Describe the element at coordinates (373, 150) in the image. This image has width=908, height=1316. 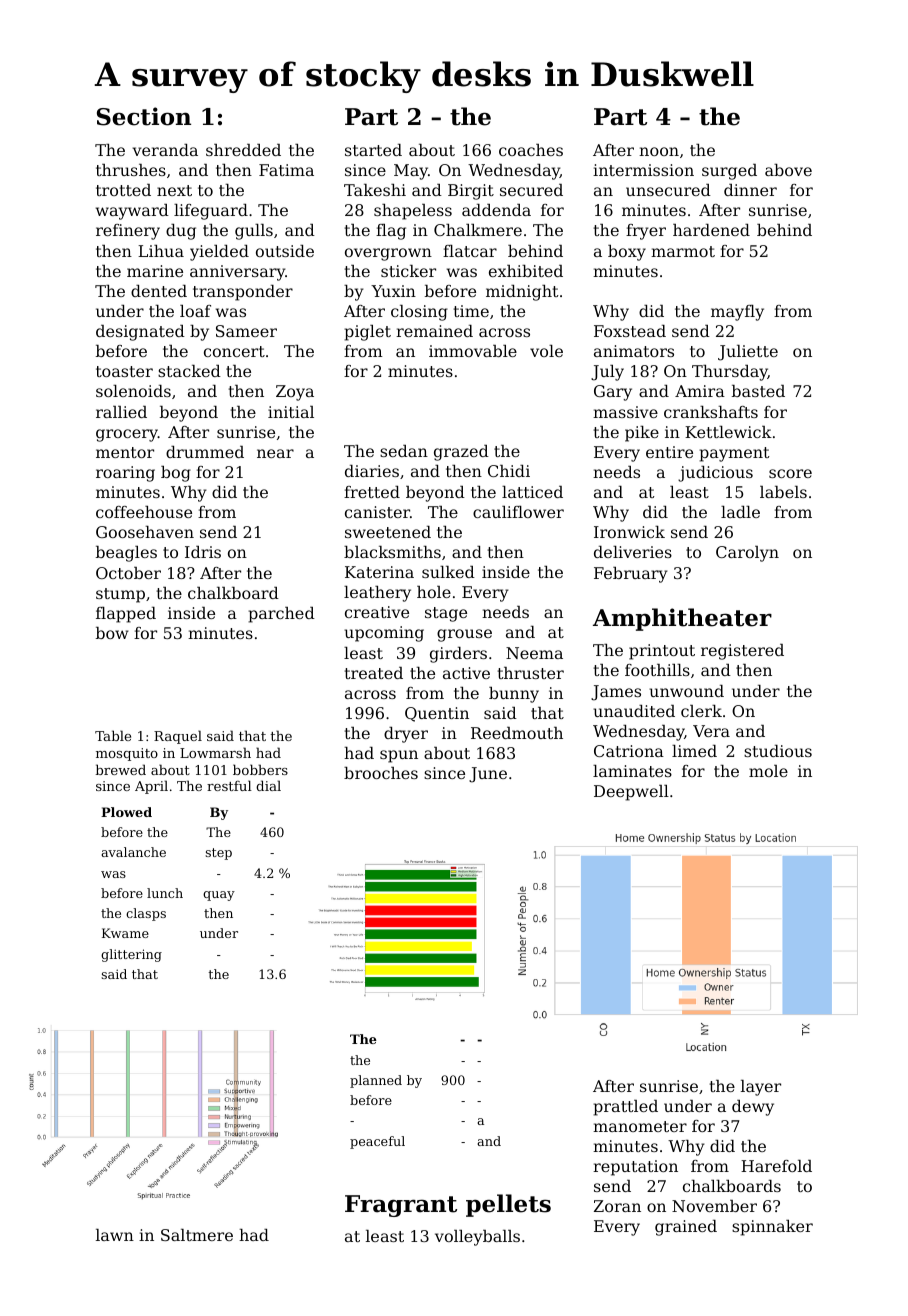
I see `started` at that location.
